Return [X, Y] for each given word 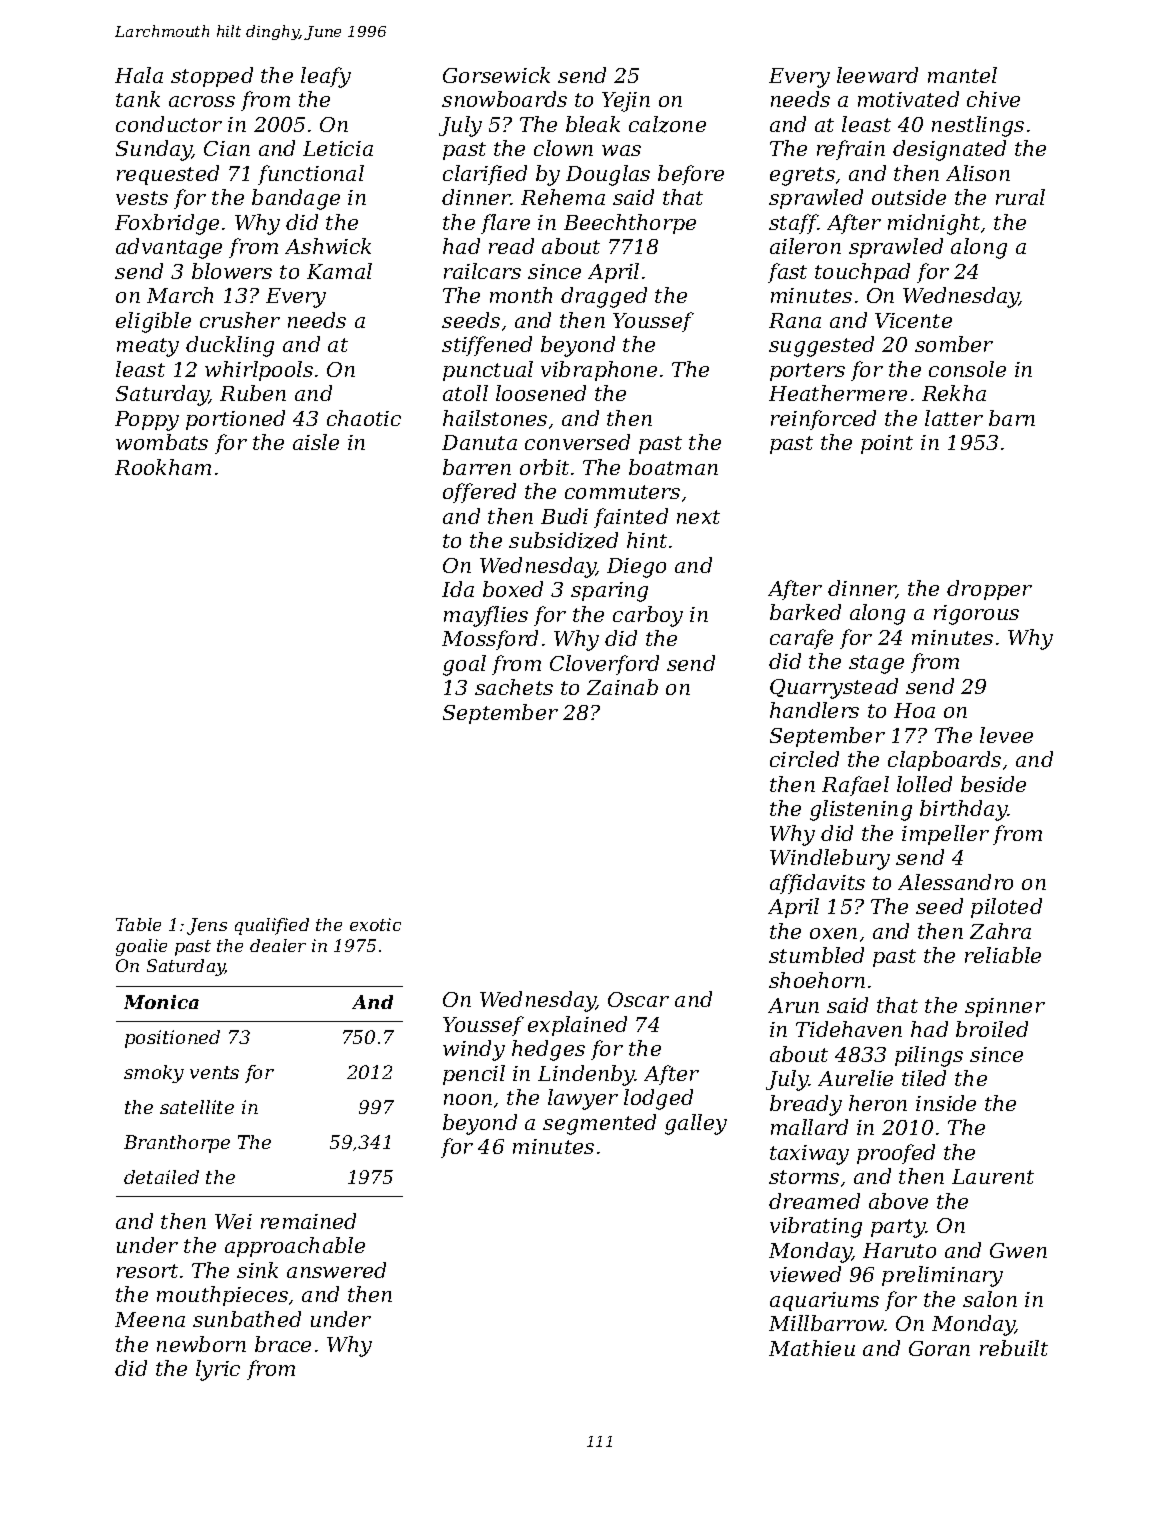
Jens [207, 926]
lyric [218, 1370]
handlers [814, 710]
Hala [139, 75]
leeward [877, 75]
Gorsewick [496, 75]
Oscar [638, 999]
